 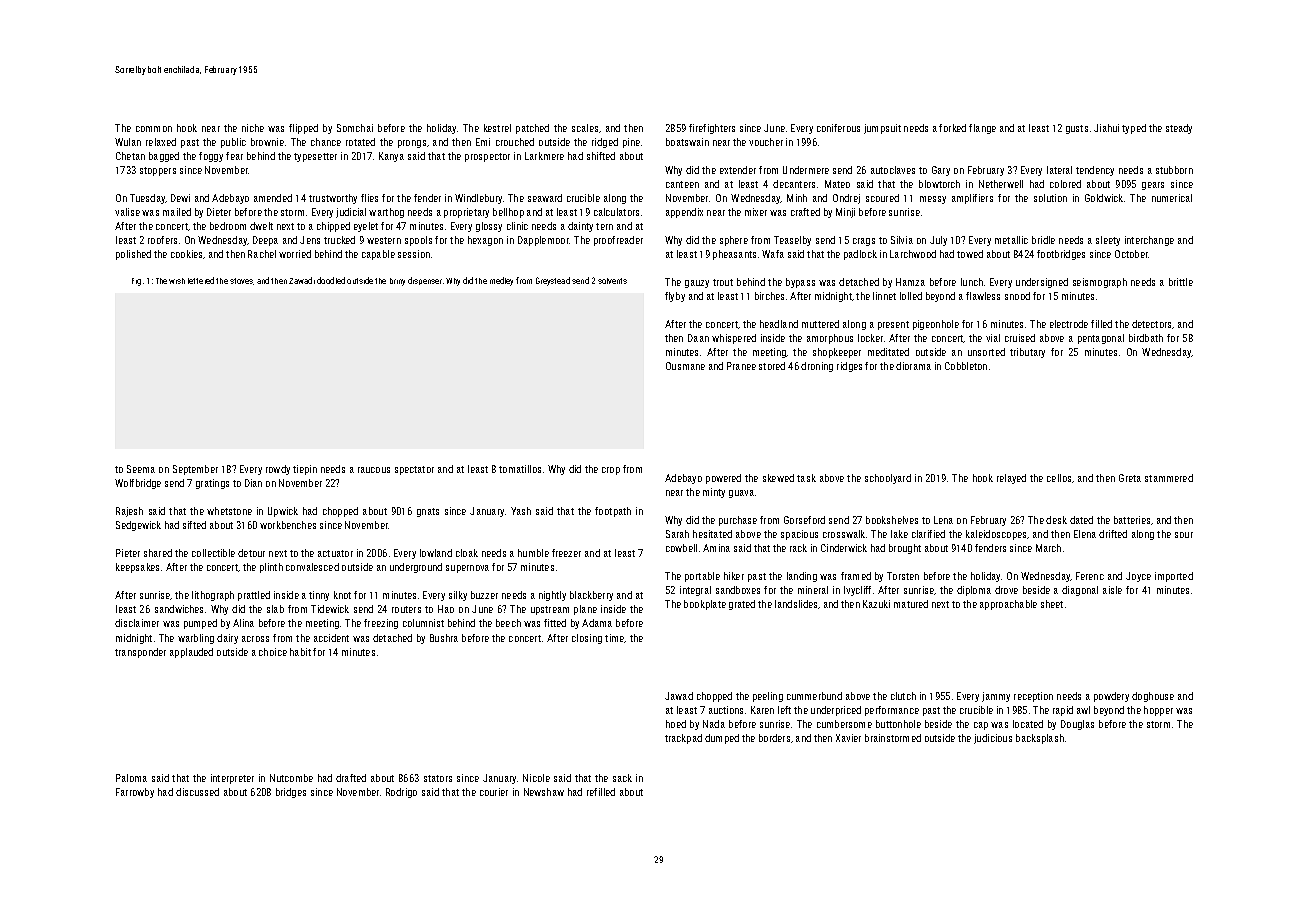 I want to click on plinth, so click(x=271, y=568).
